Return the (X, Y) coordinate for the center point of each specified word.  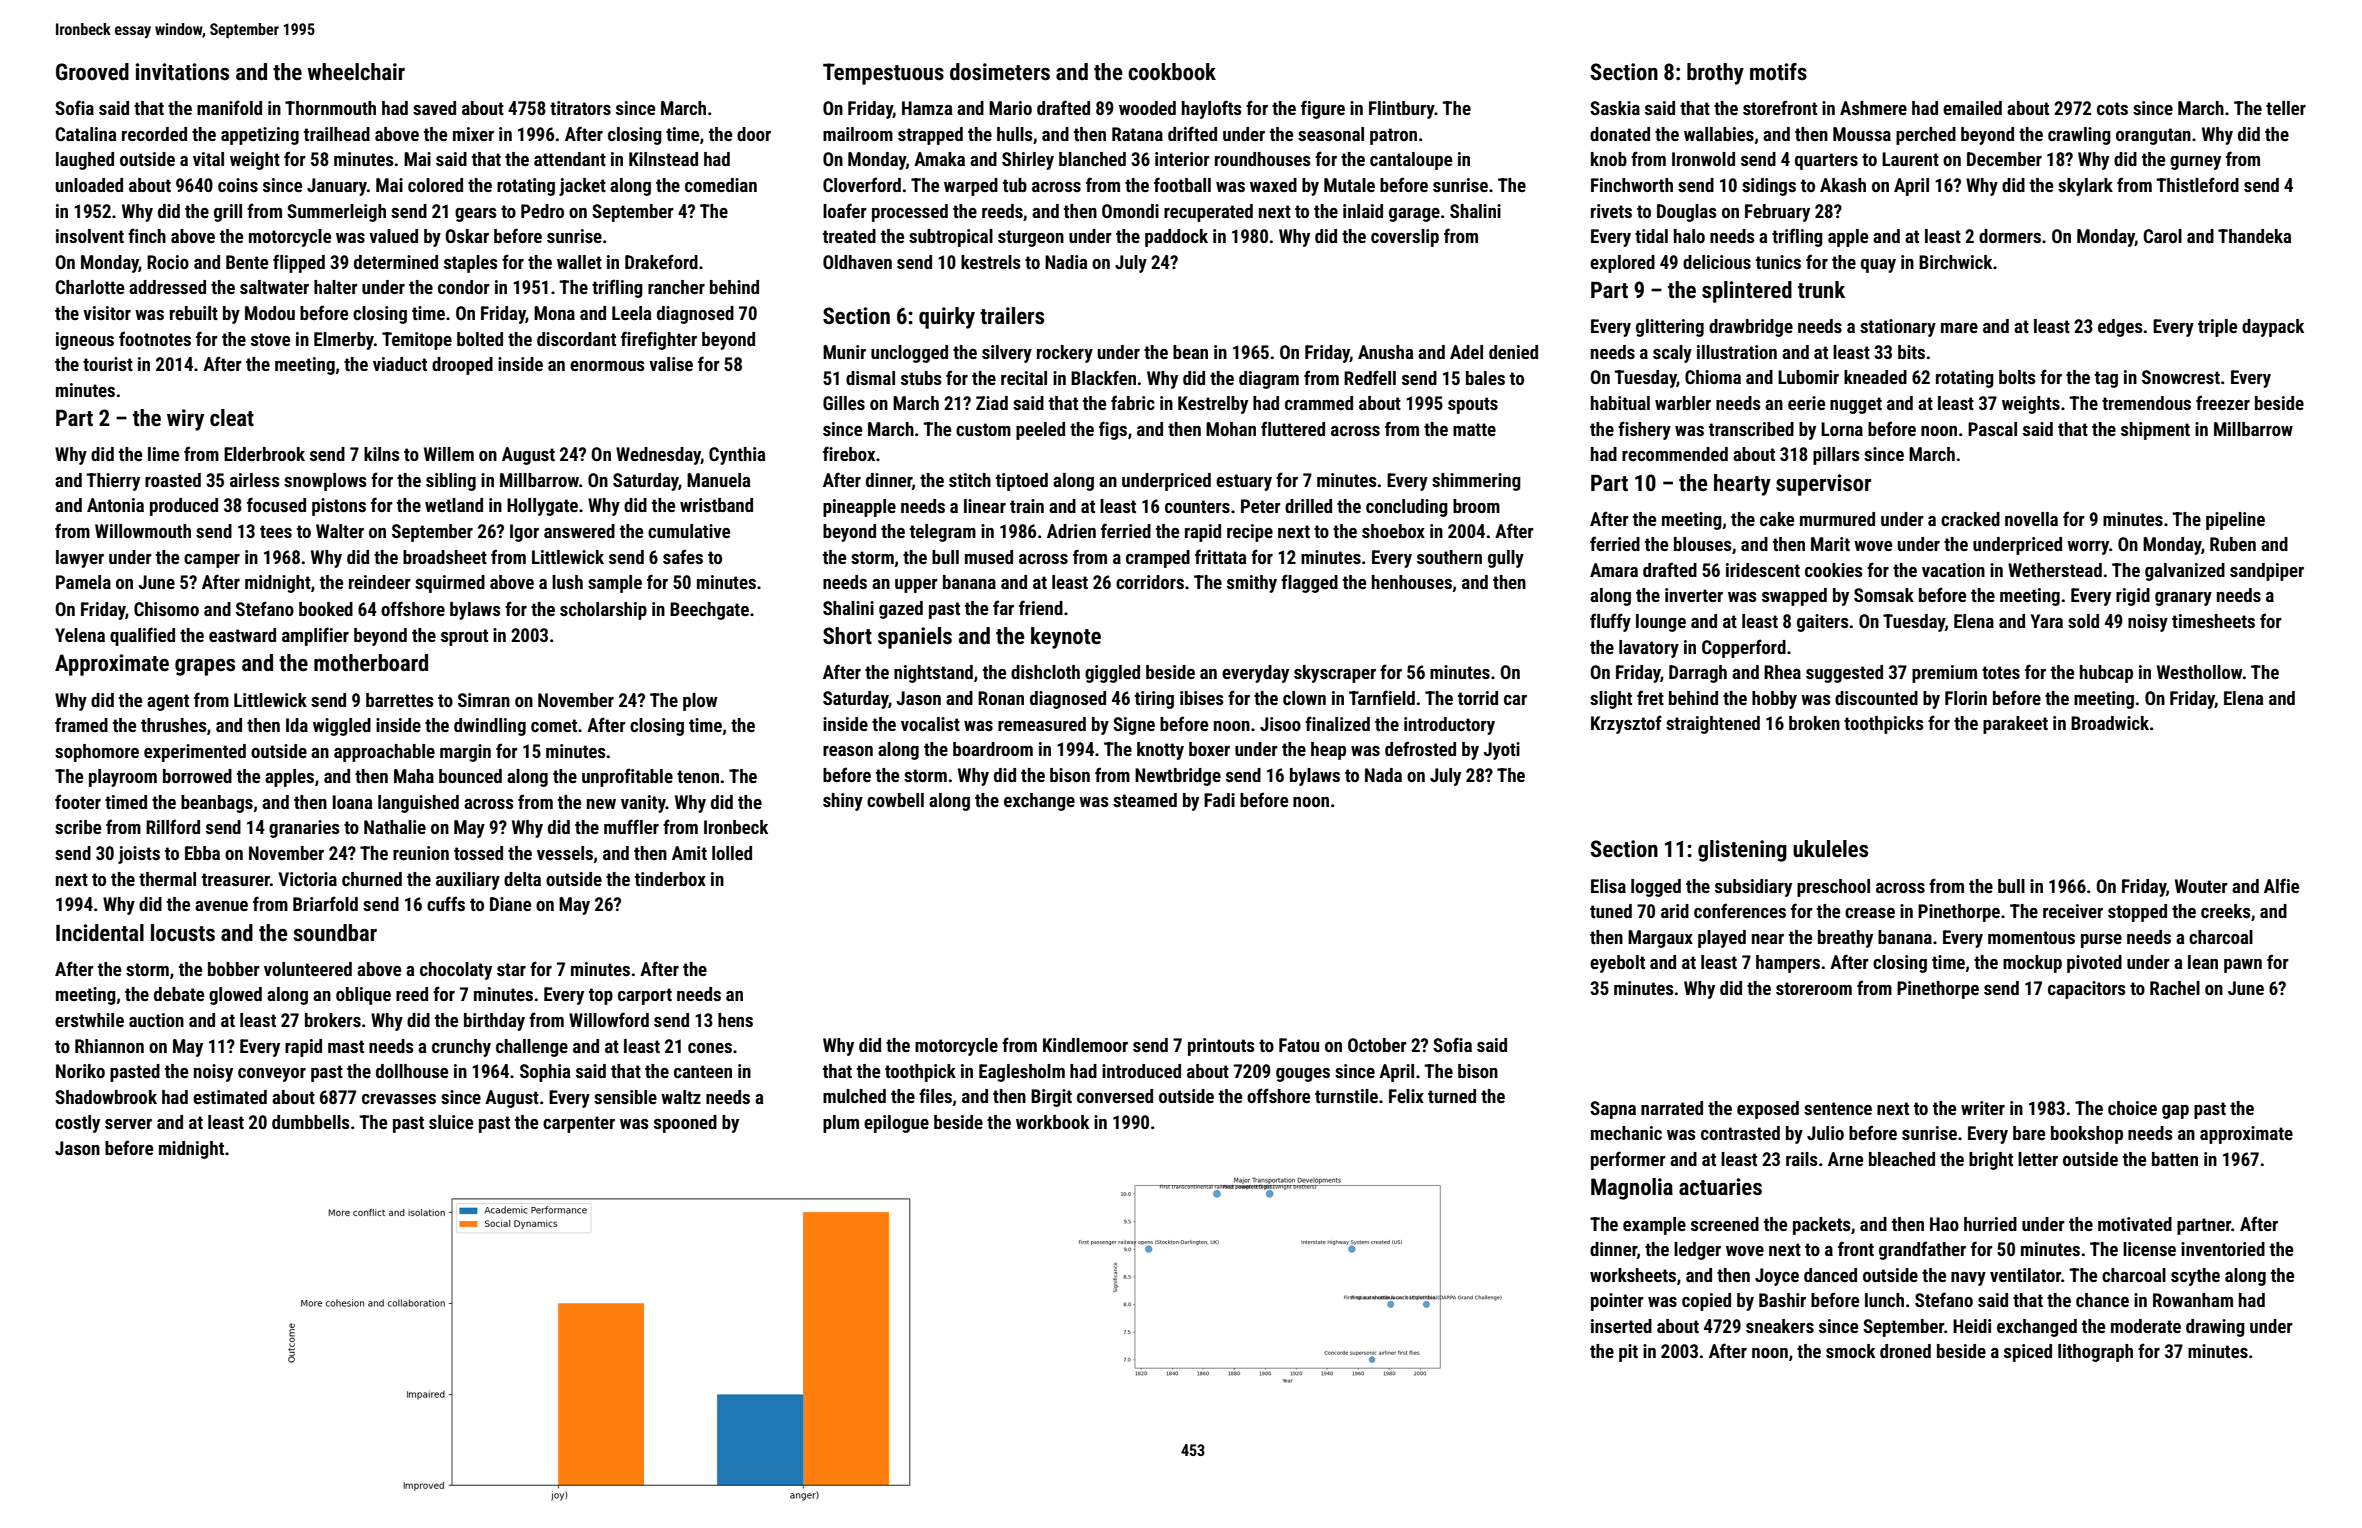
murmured (1837, 519)
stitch (970, 480)
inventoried (2223, 1249)
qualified (142, 636)
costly (77, 1124)
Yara (2047, 621)
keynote (1066, 638)
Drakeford (661, 261)
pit (1628, 1353)
